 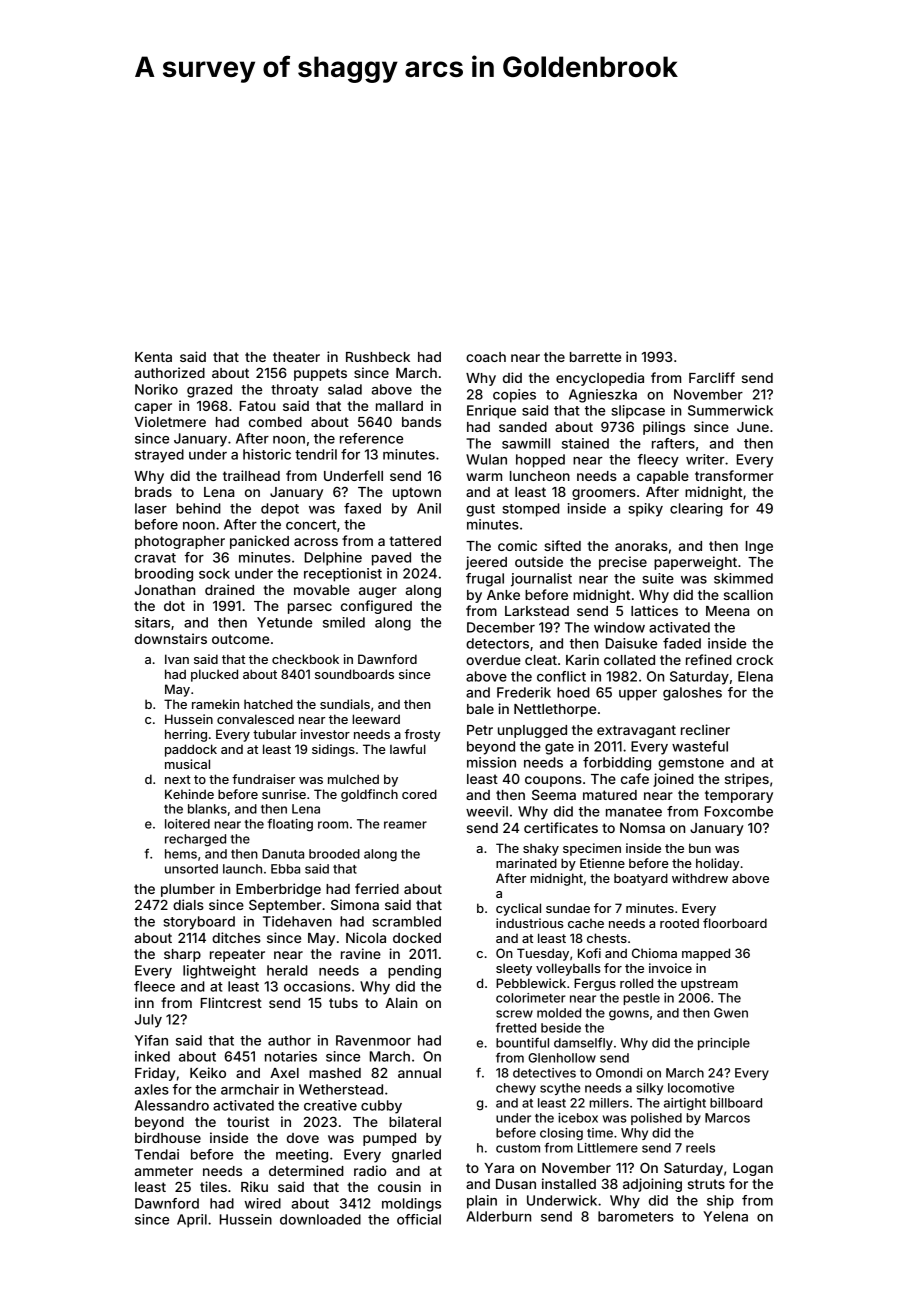 What do you see at coordinates (376, 607) in the document?
I see `configured` at bounding box center [376, 607].
